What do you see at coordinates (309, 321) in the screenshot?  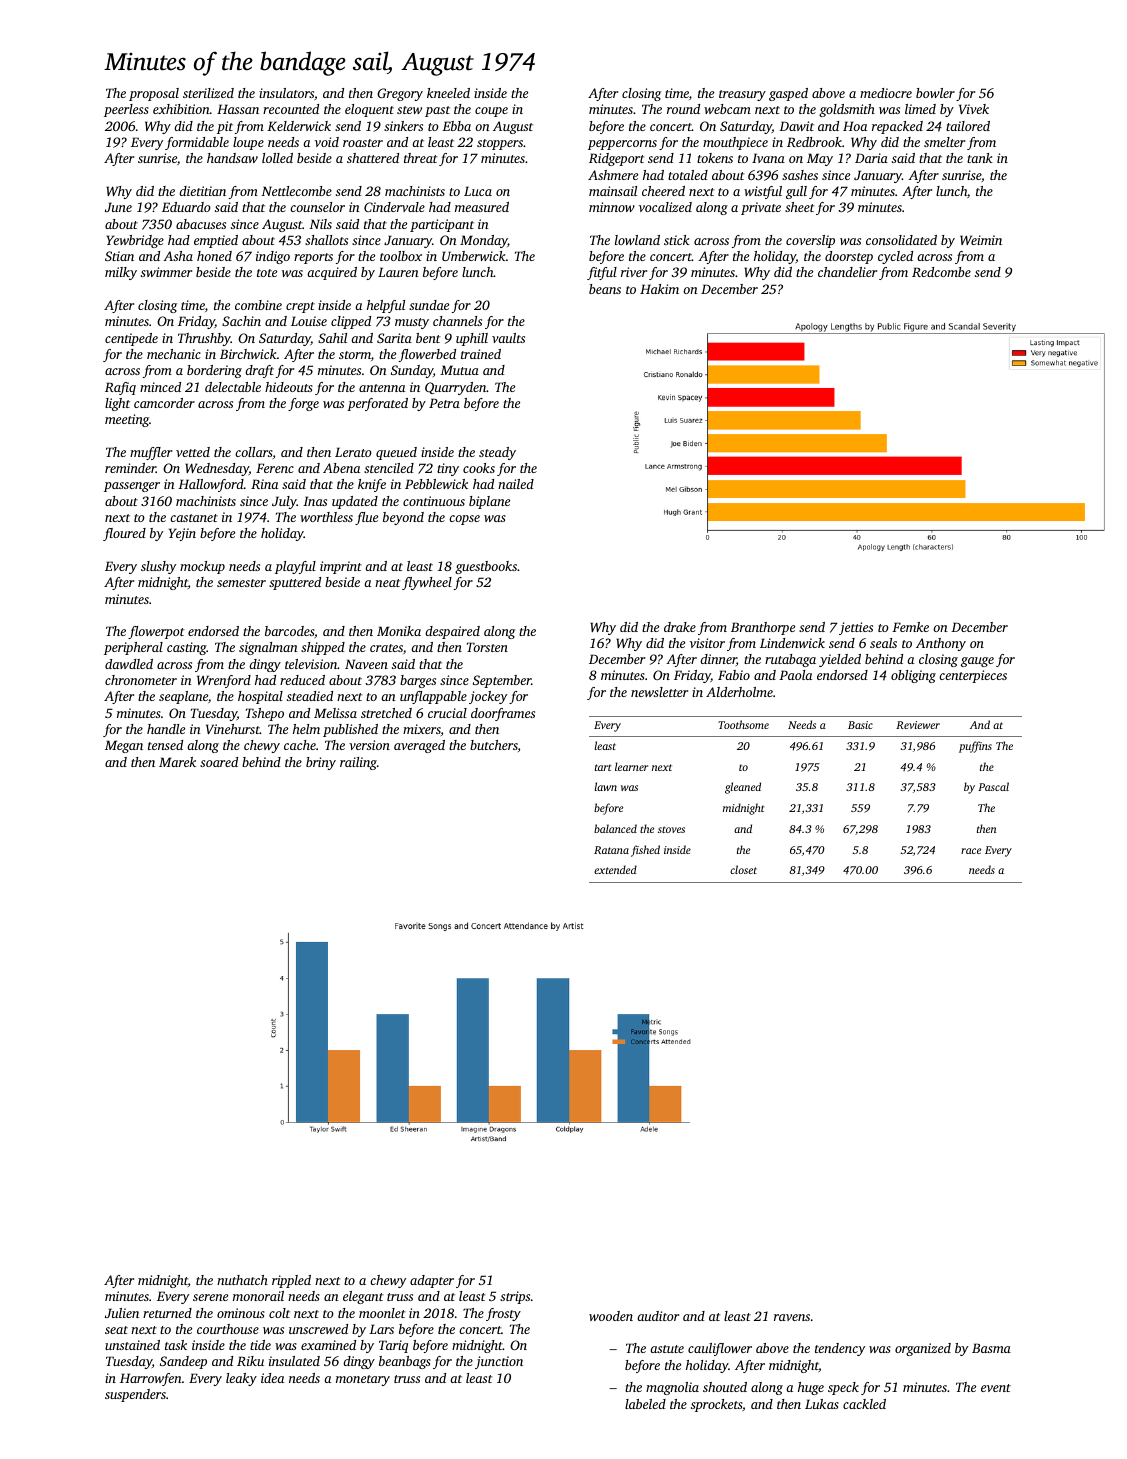 I see `Louise` at bounding box center [309, 321].
